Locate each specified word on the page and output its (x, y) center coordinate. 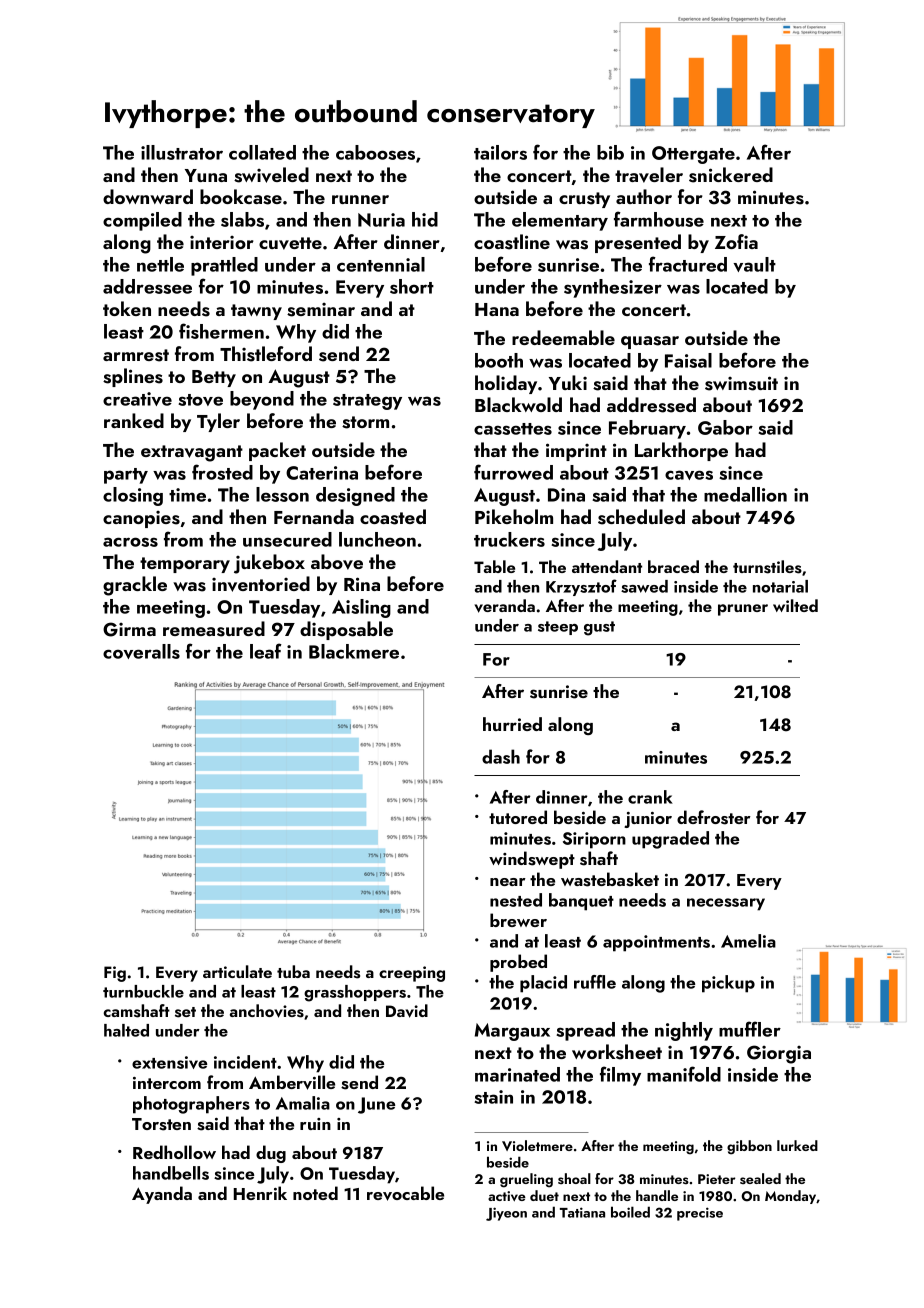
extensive (169, 1062)
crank (650, 797)
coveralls (141, 651)
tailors (500, 152)
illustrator (182, 152)
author (644, 196)
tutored (518, 817)
